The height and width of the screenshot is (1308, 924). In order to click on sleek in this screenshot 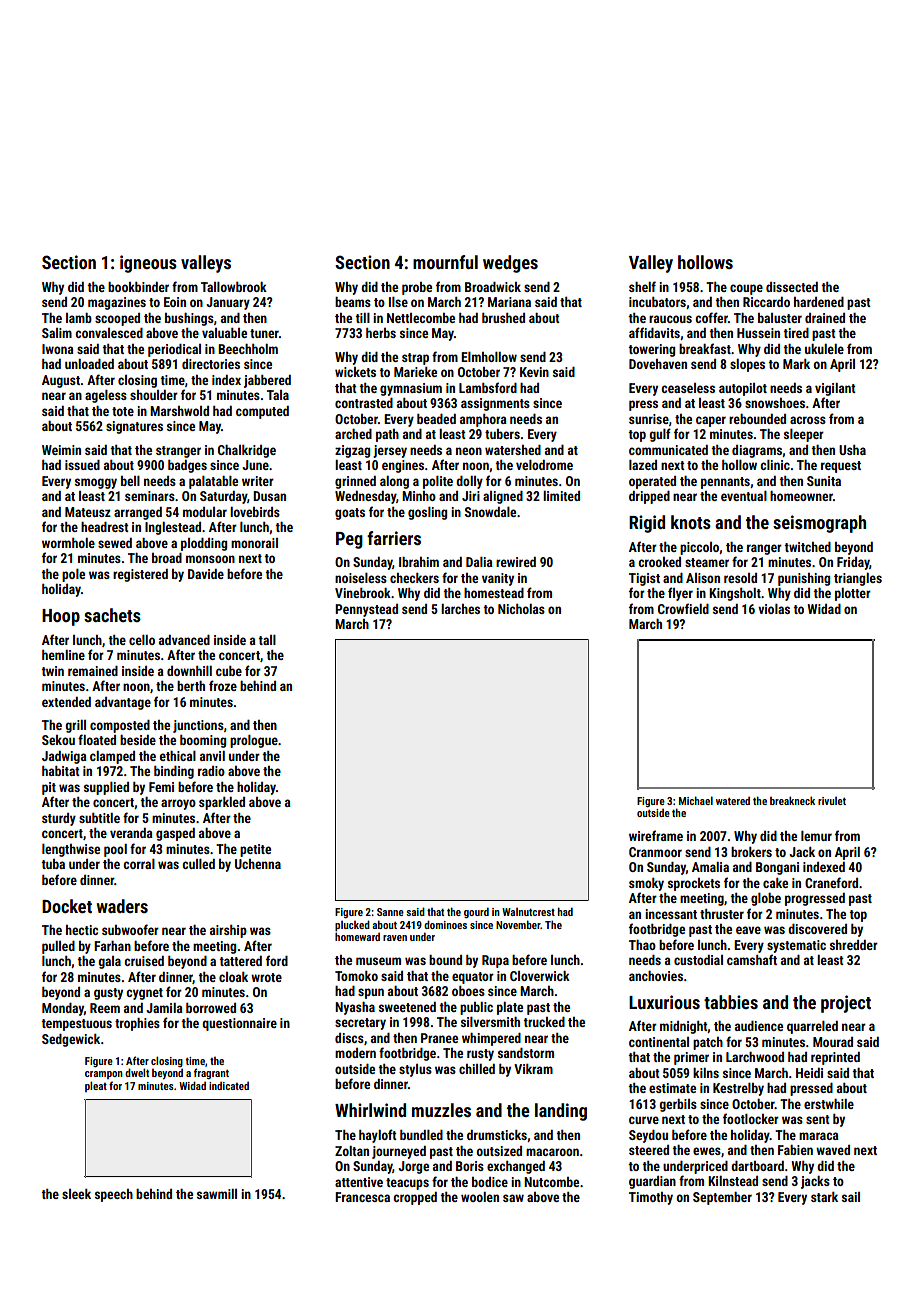, I will do `click(76, 1194)`.
